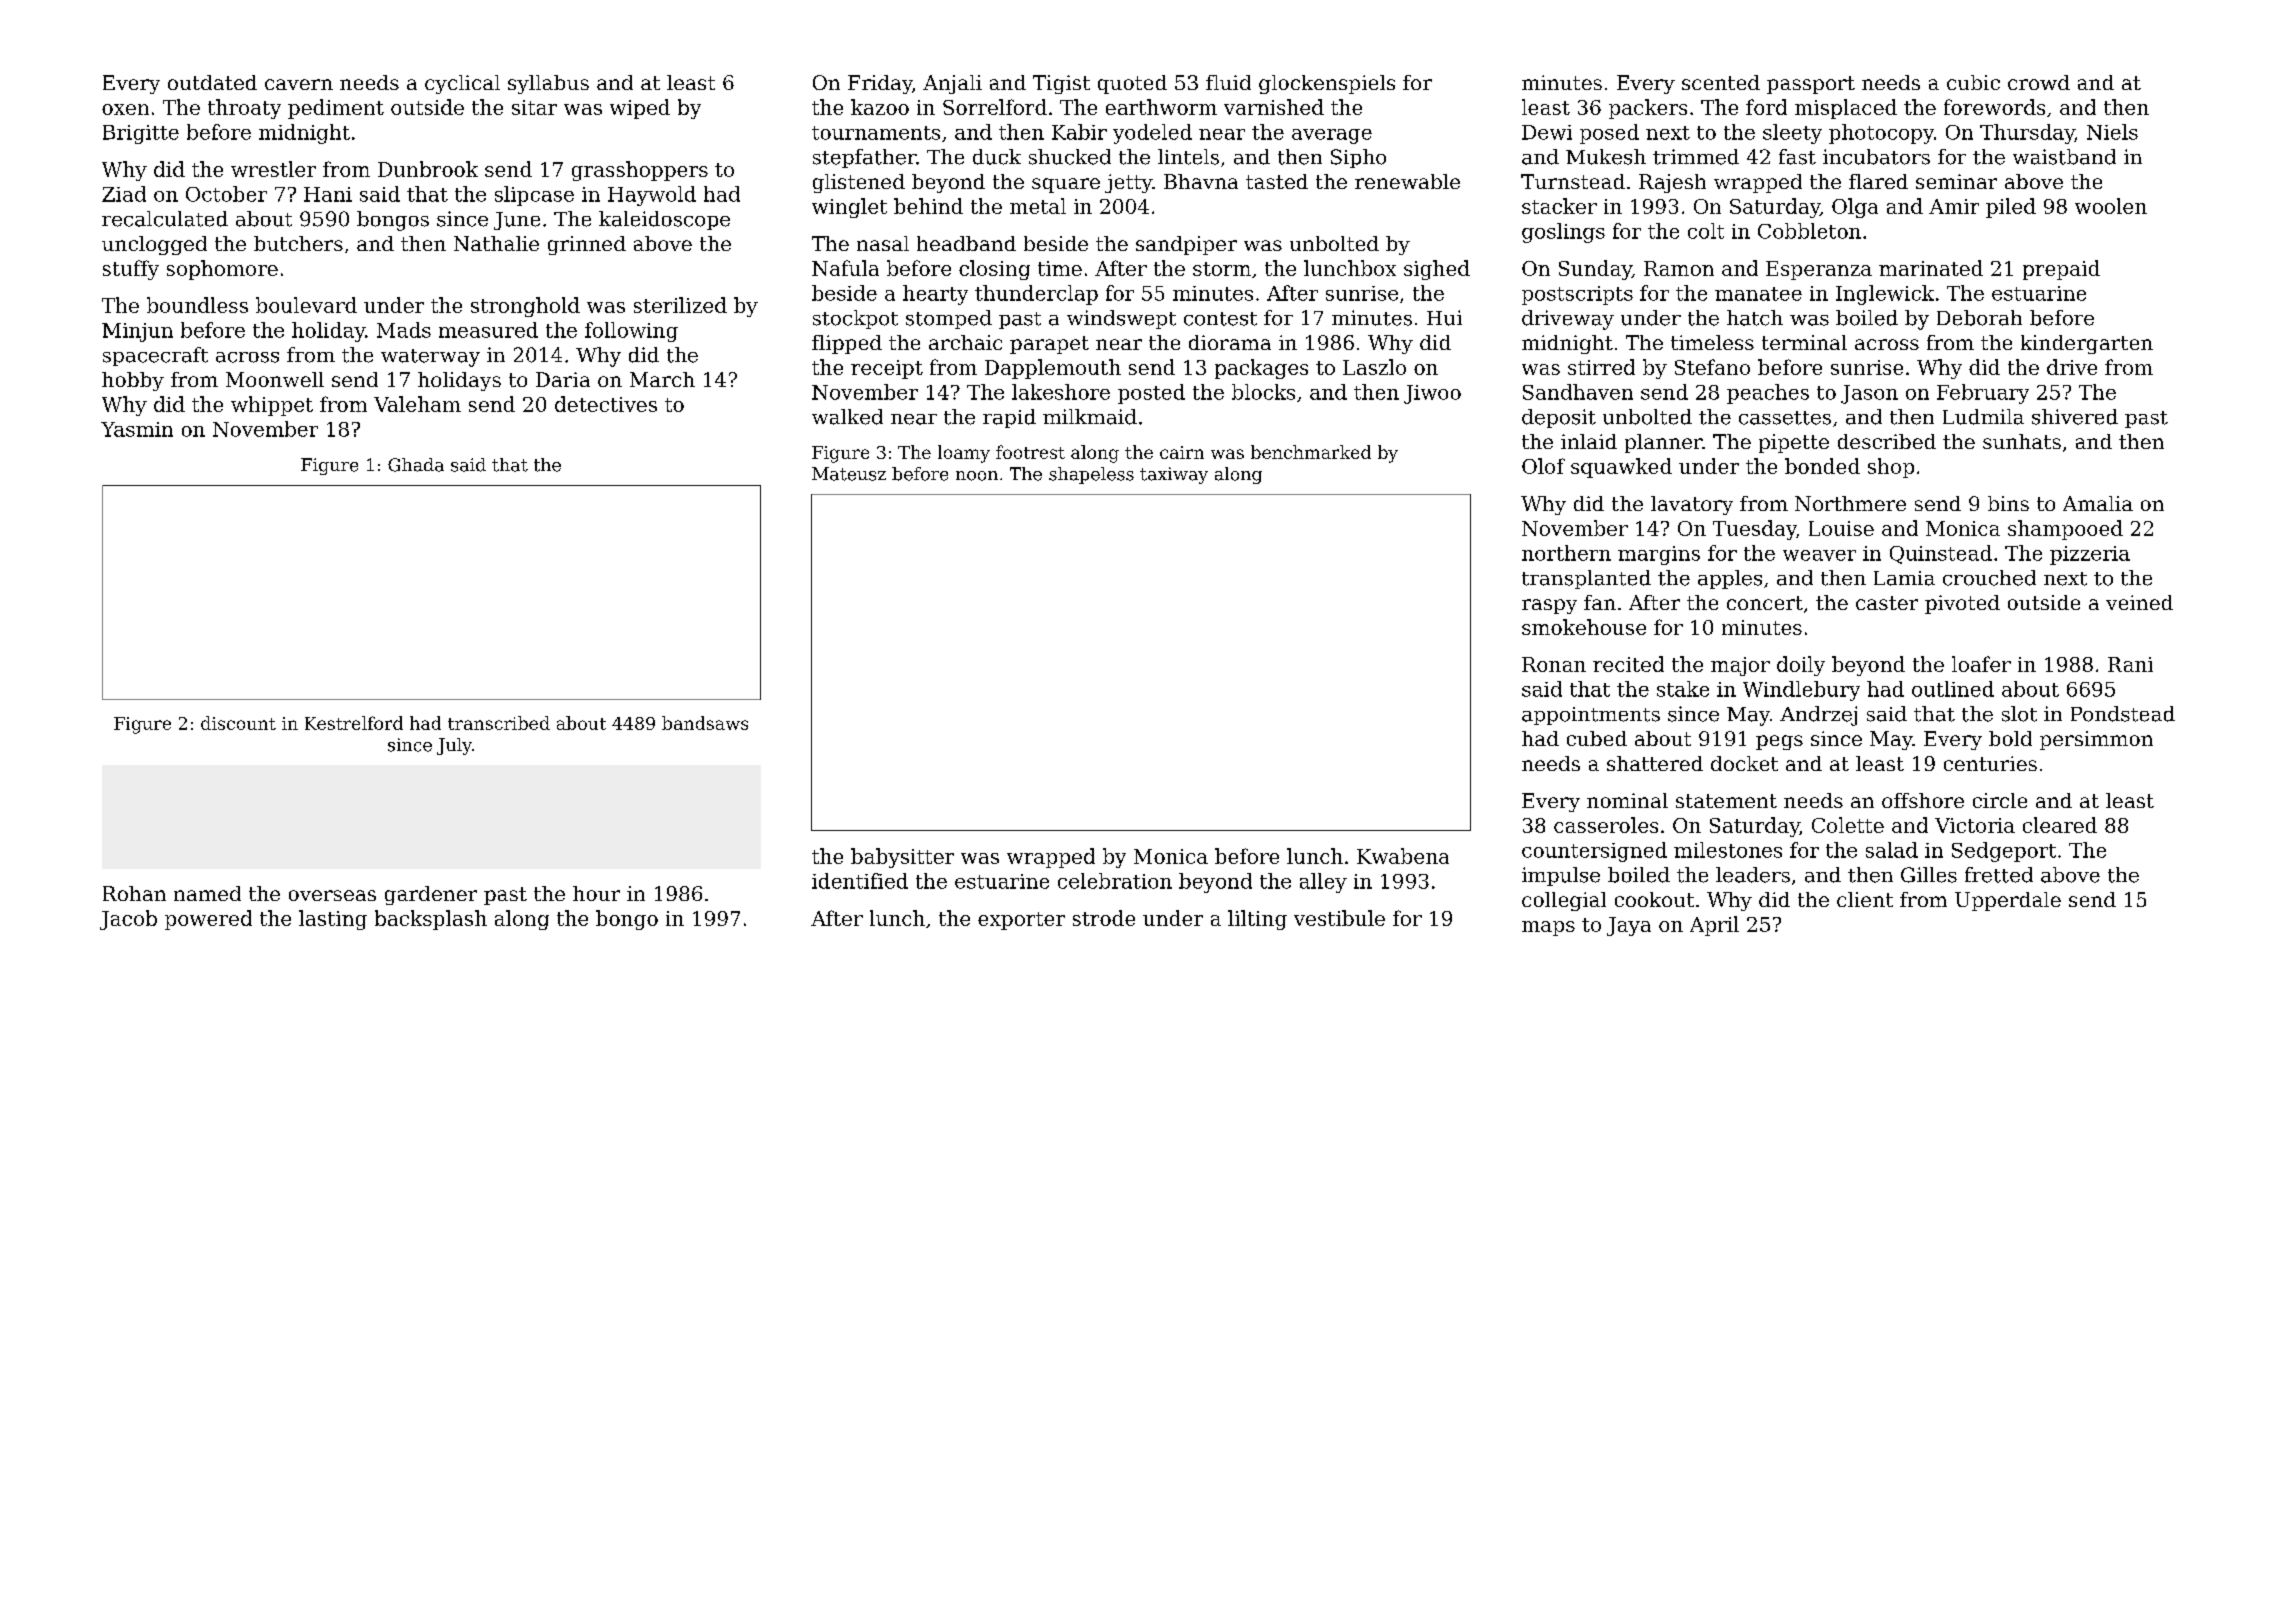  I want to click on following, so click(631, 332).
